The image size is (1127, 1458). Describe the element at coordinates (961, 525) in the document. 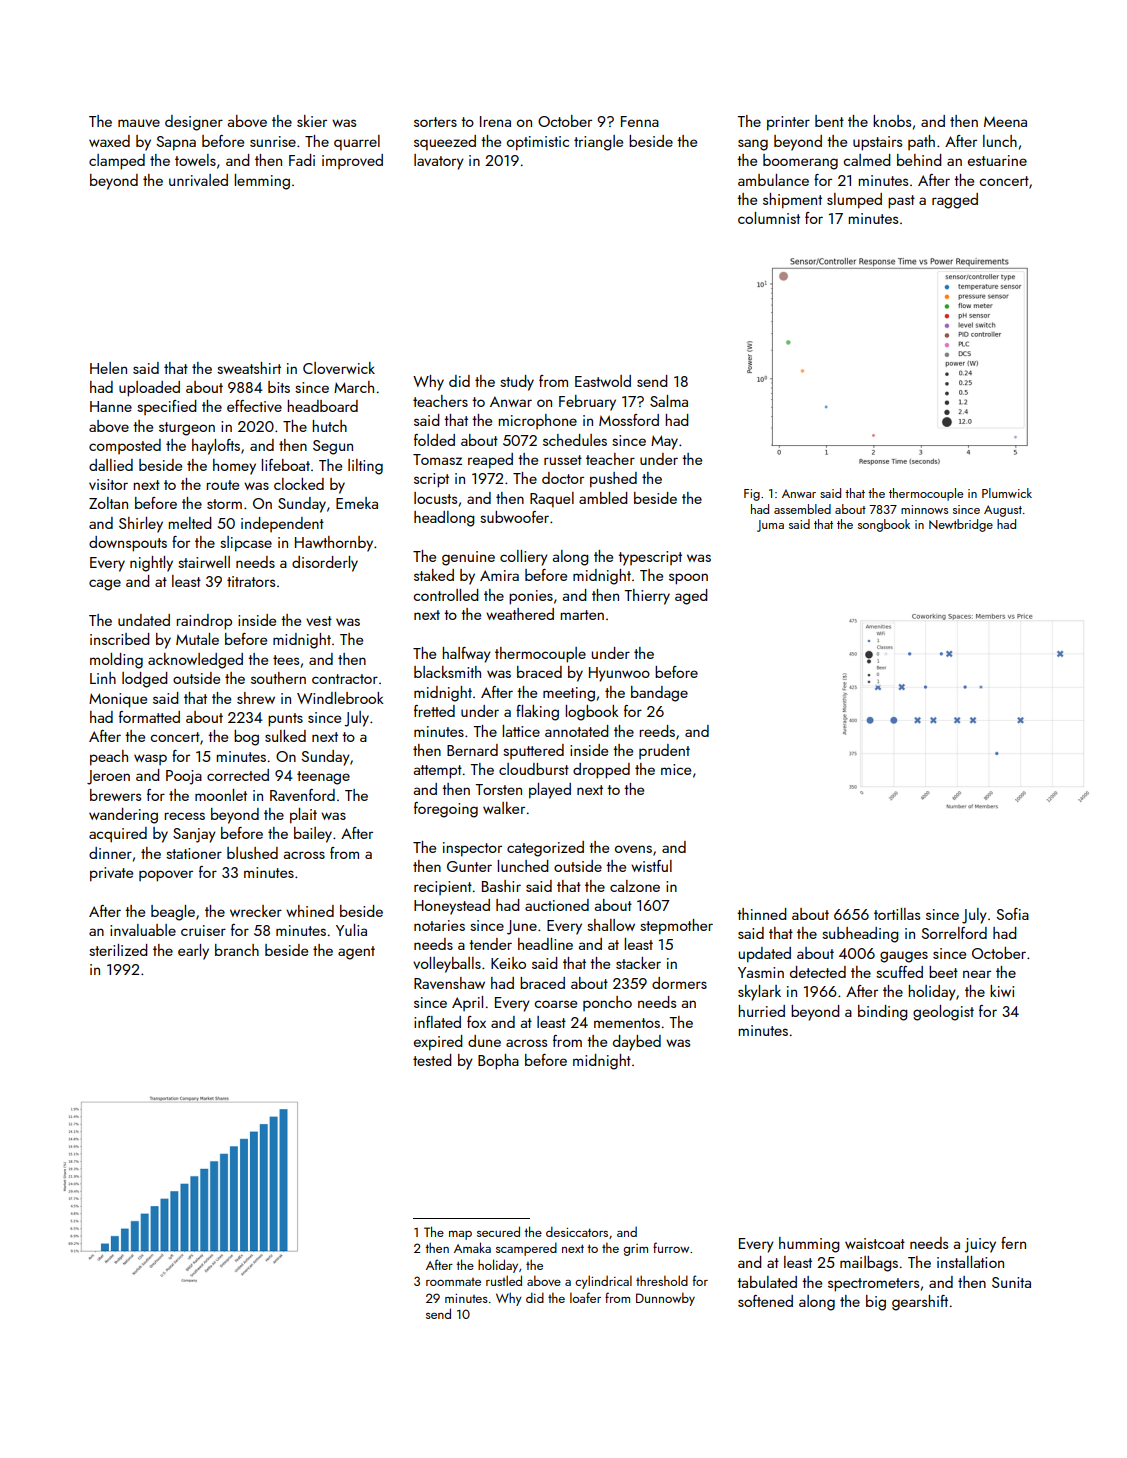

I see `Newtbridge` at that location.
